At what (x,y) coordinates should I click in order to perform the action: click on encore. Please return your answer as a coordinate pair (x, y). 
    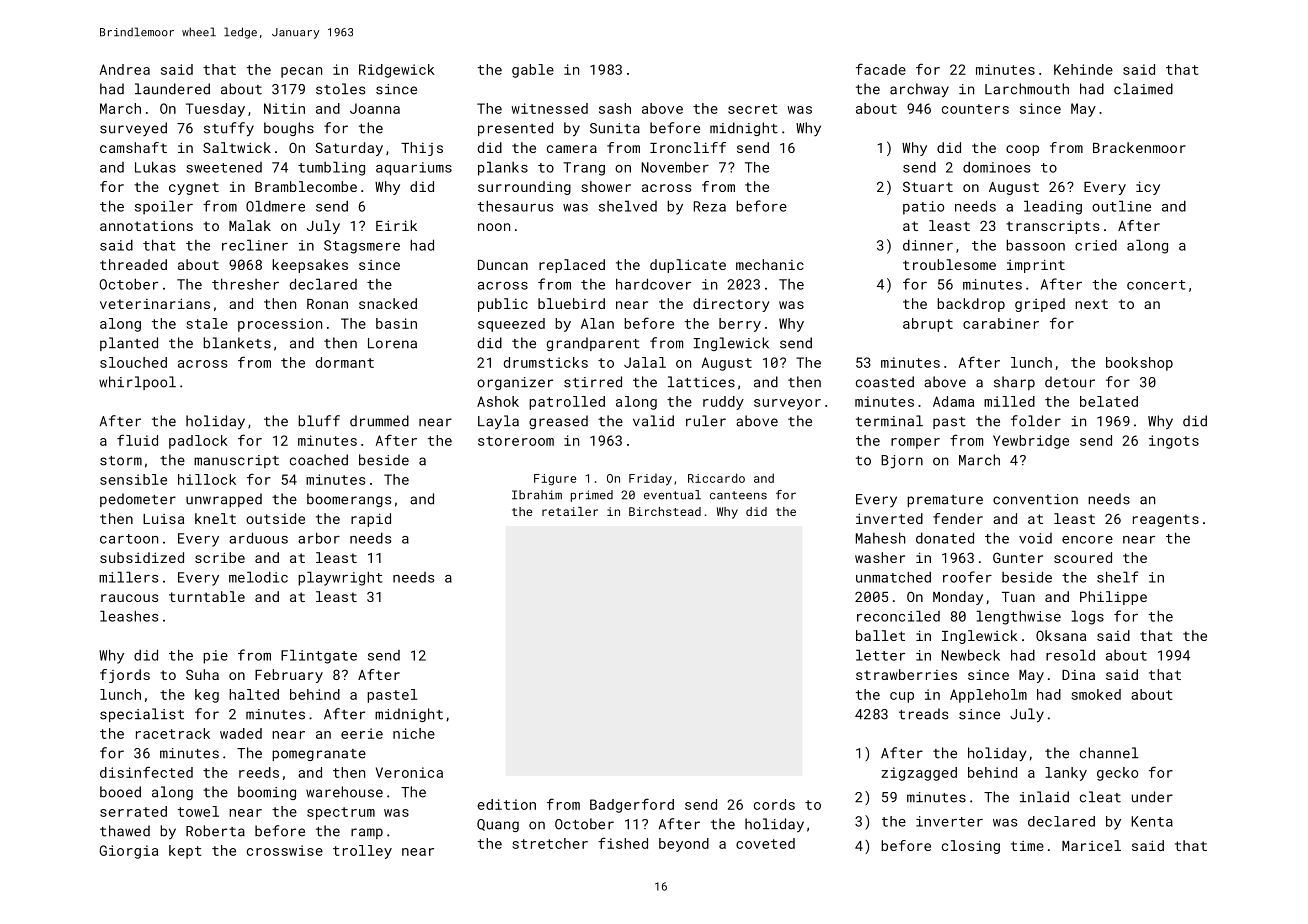
    Looking at the image, I should click on (1087, 540).
